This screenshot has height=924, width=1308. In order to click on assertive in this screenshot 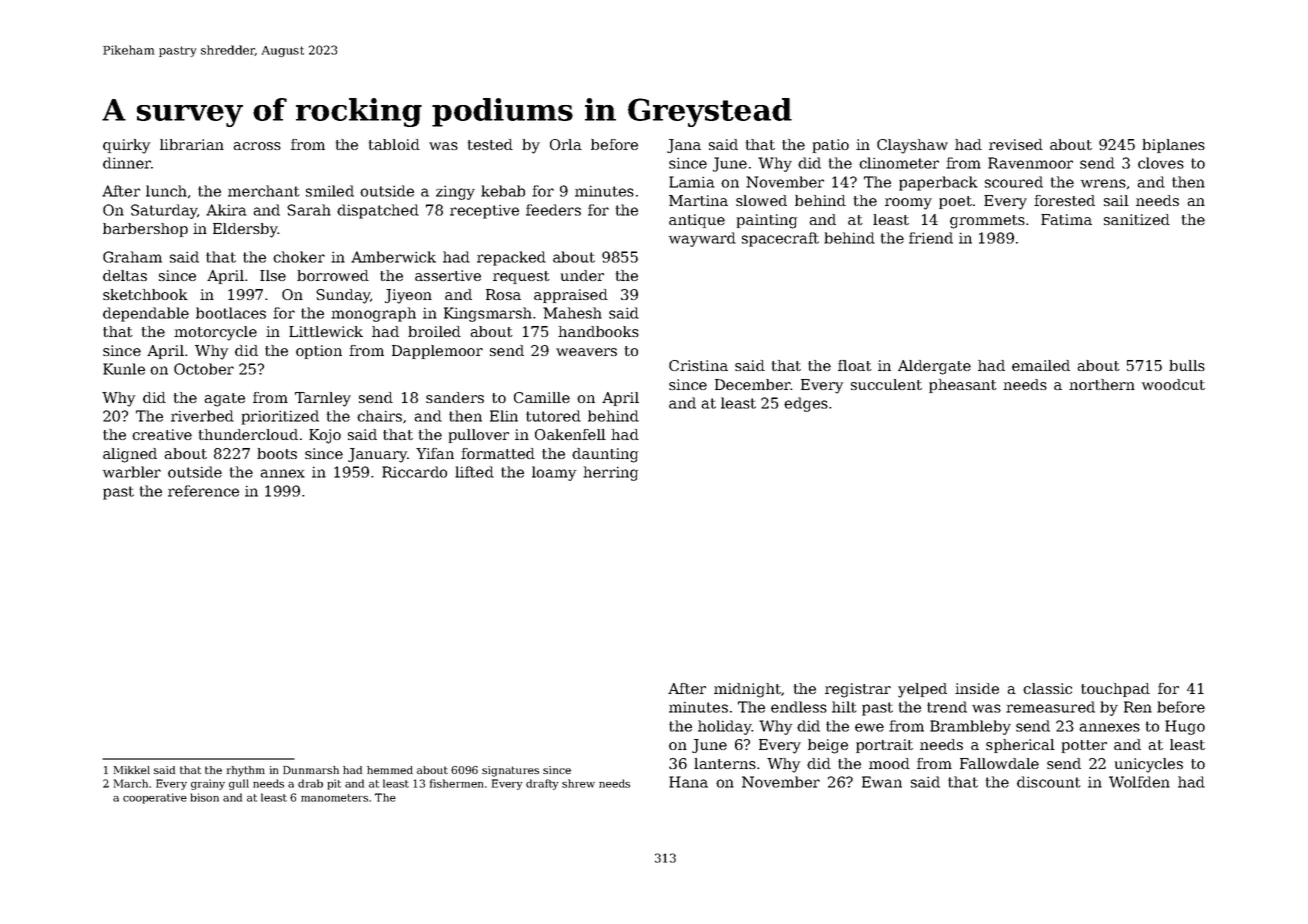, I will do `click(448, 275)`.
